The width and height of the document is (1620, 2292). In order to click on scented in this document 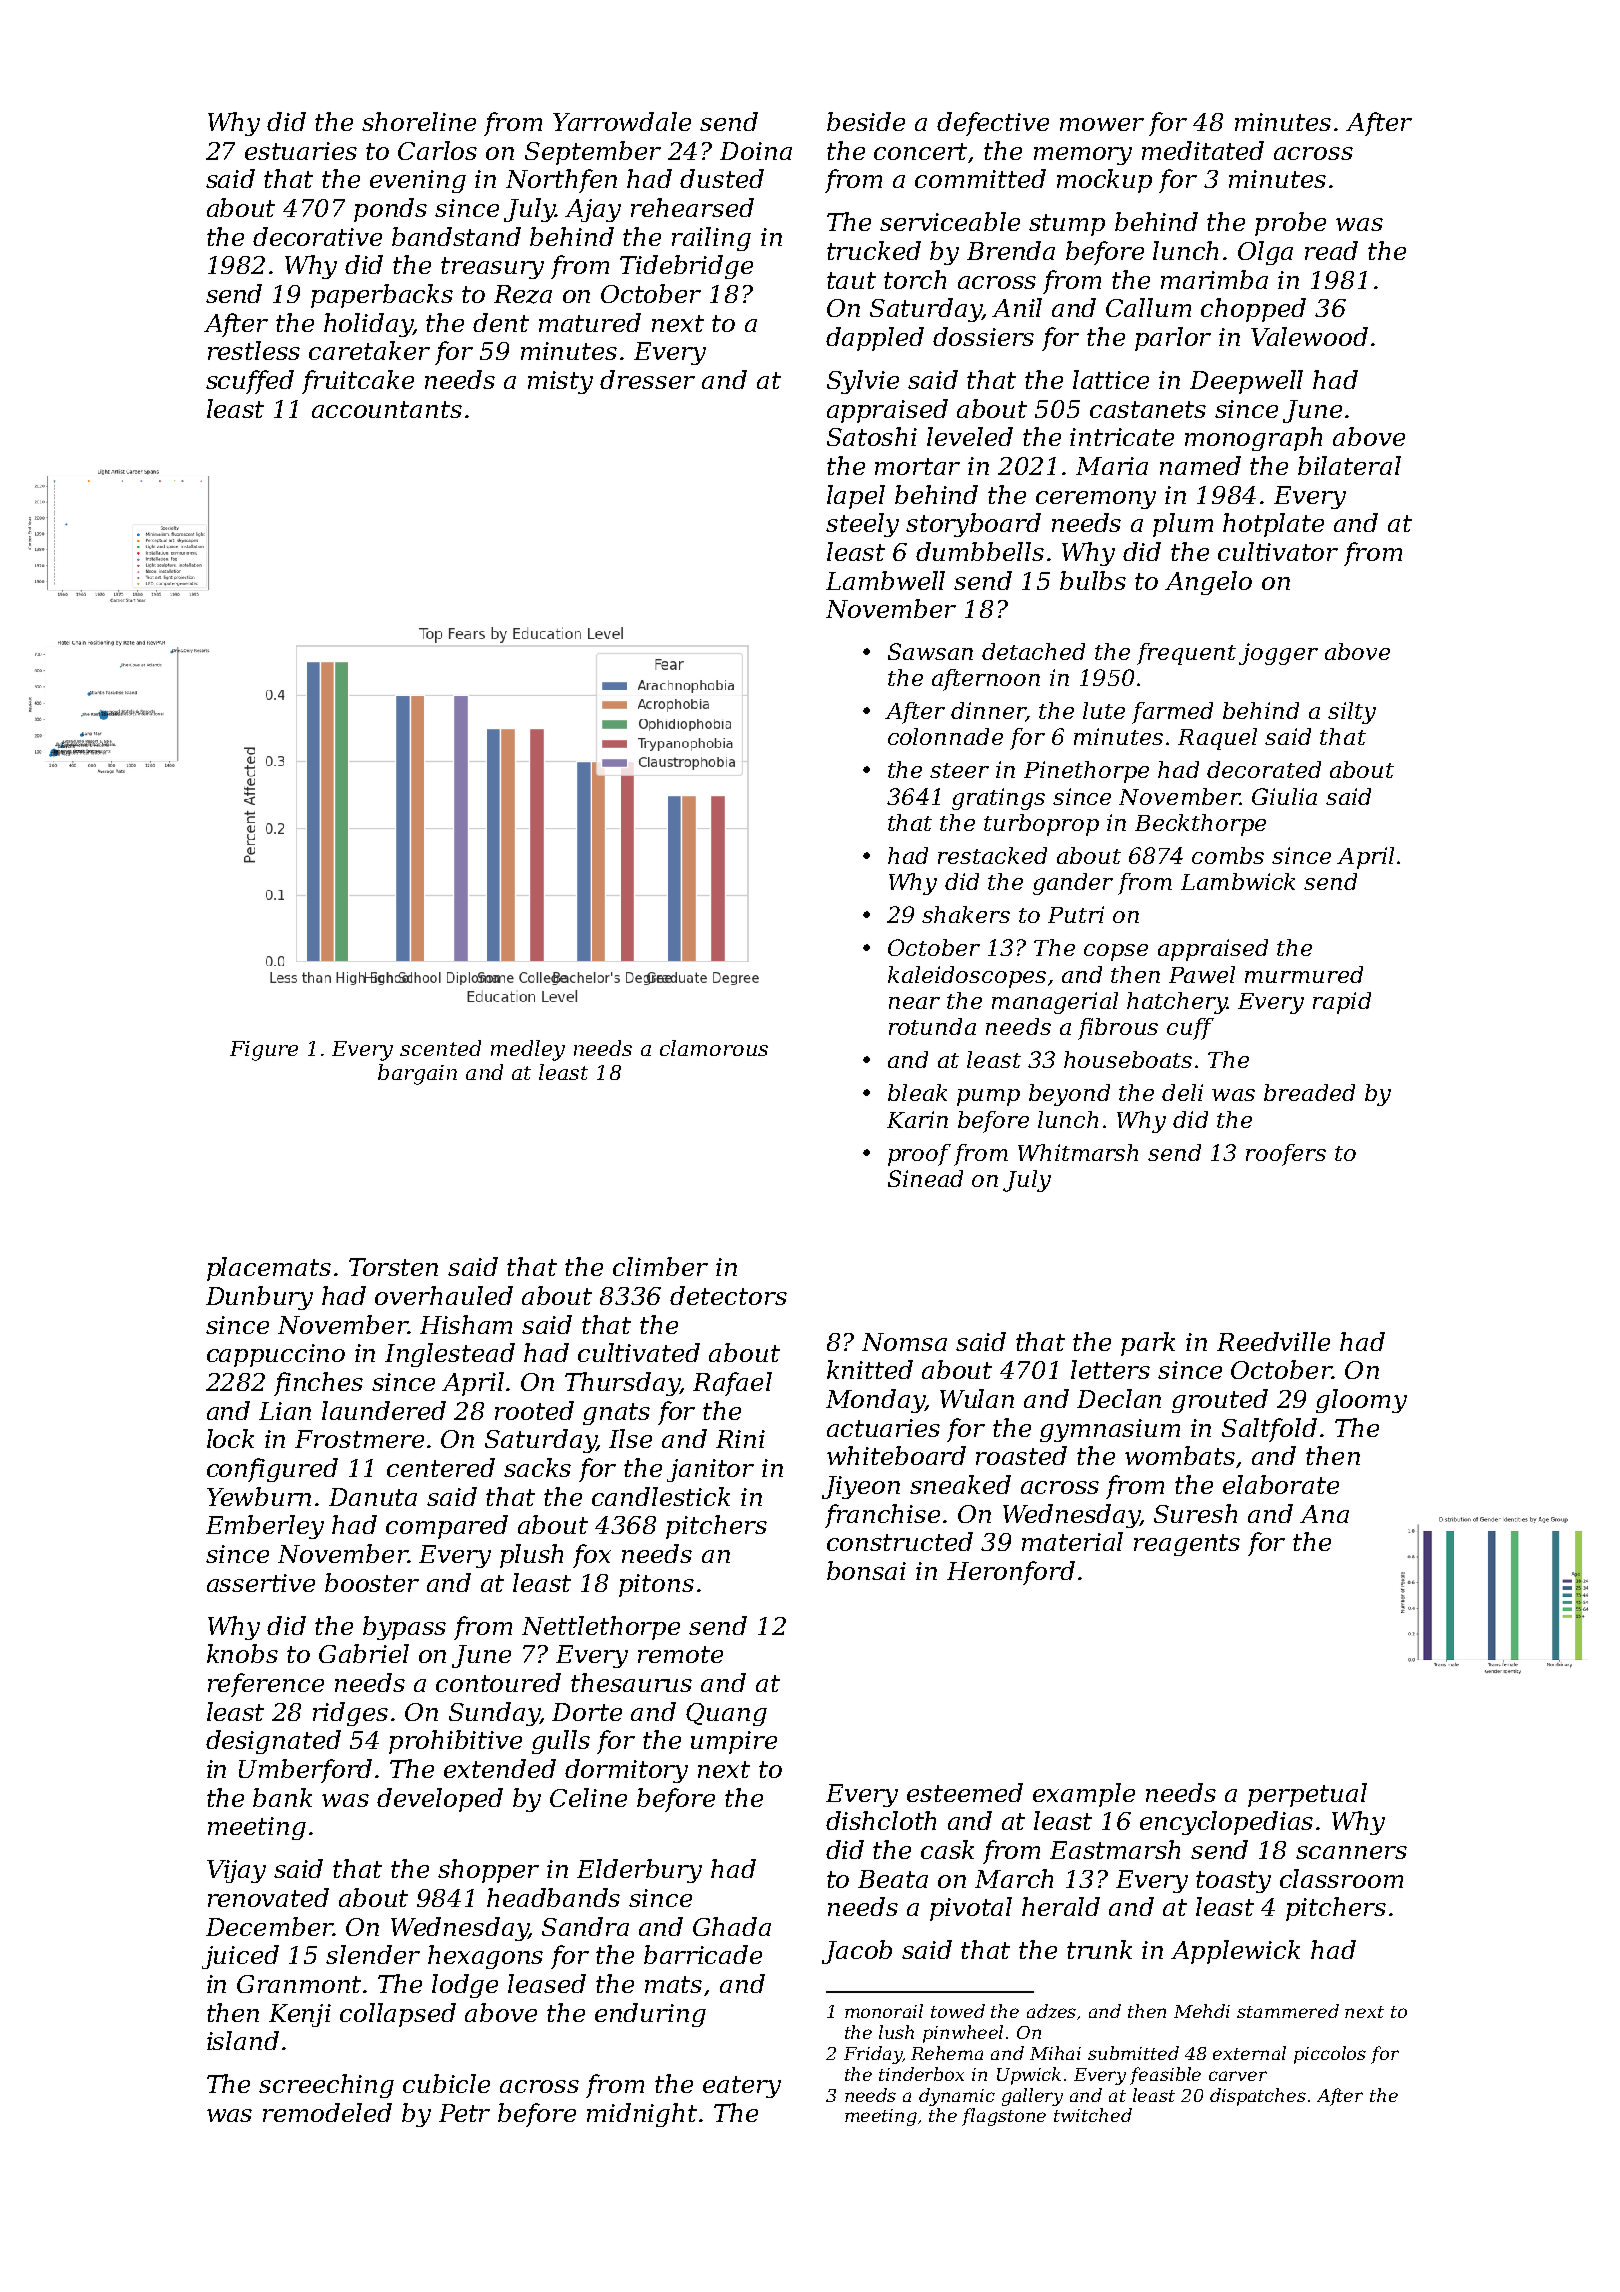, I will do `click(440, 1048)`.
